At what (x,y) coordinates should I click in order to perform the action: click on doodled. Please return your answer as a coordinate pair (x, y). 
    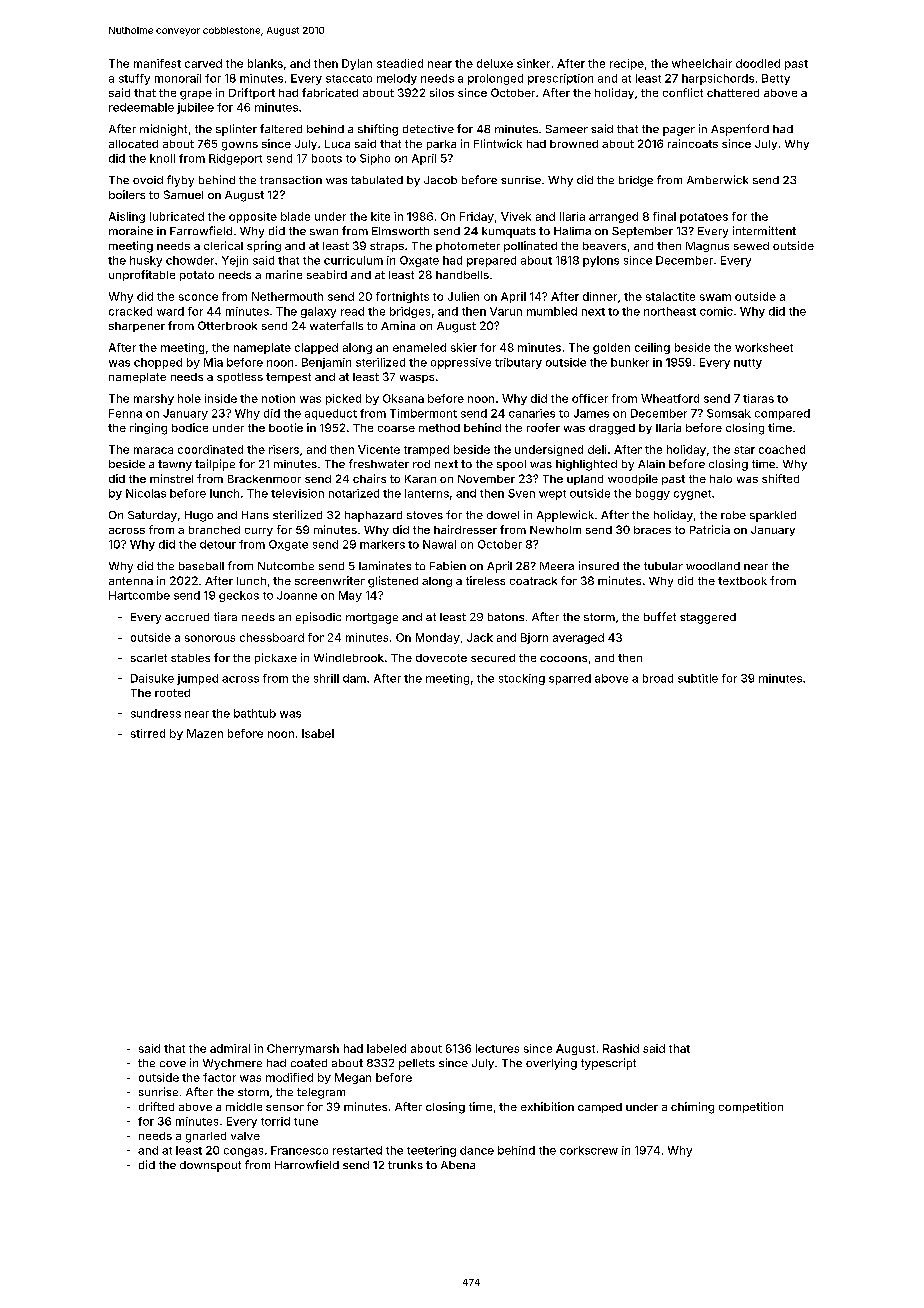
    Looking at the image, I should click on (758, 63).
